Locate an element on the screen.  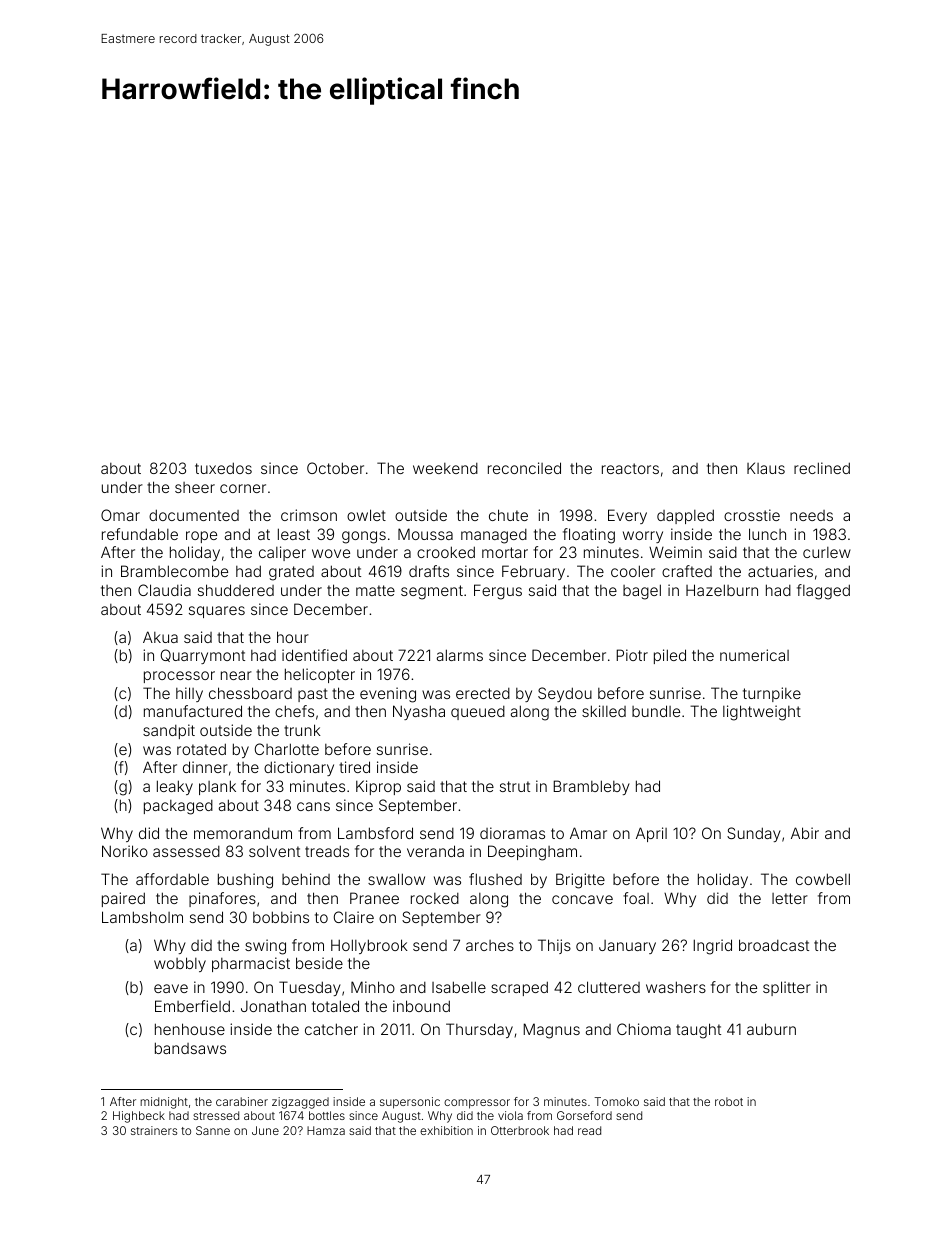
pharmacist is located at coordinates (251, 964).
